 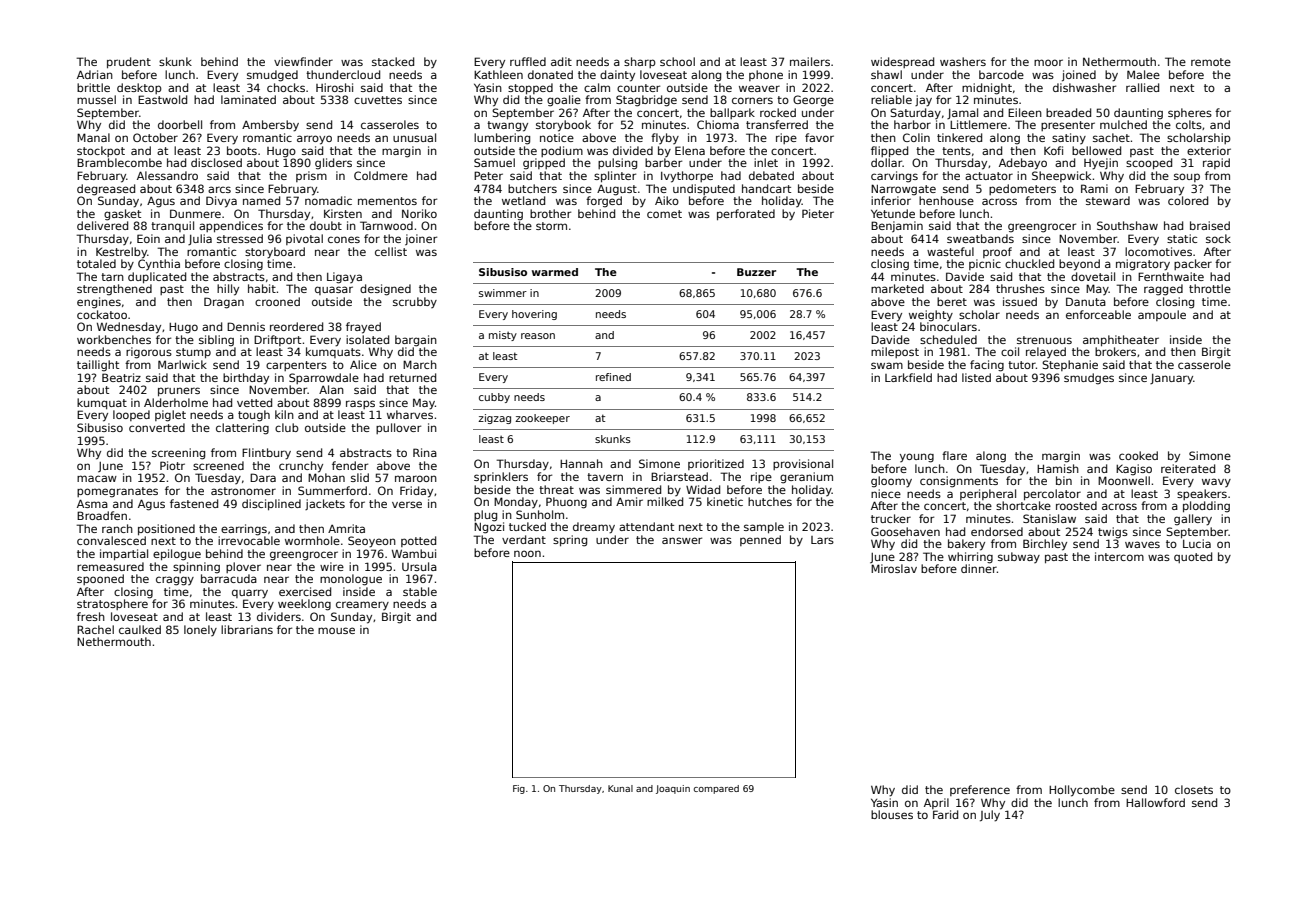 I want to click on arcs, so click(x=219, y=189).
